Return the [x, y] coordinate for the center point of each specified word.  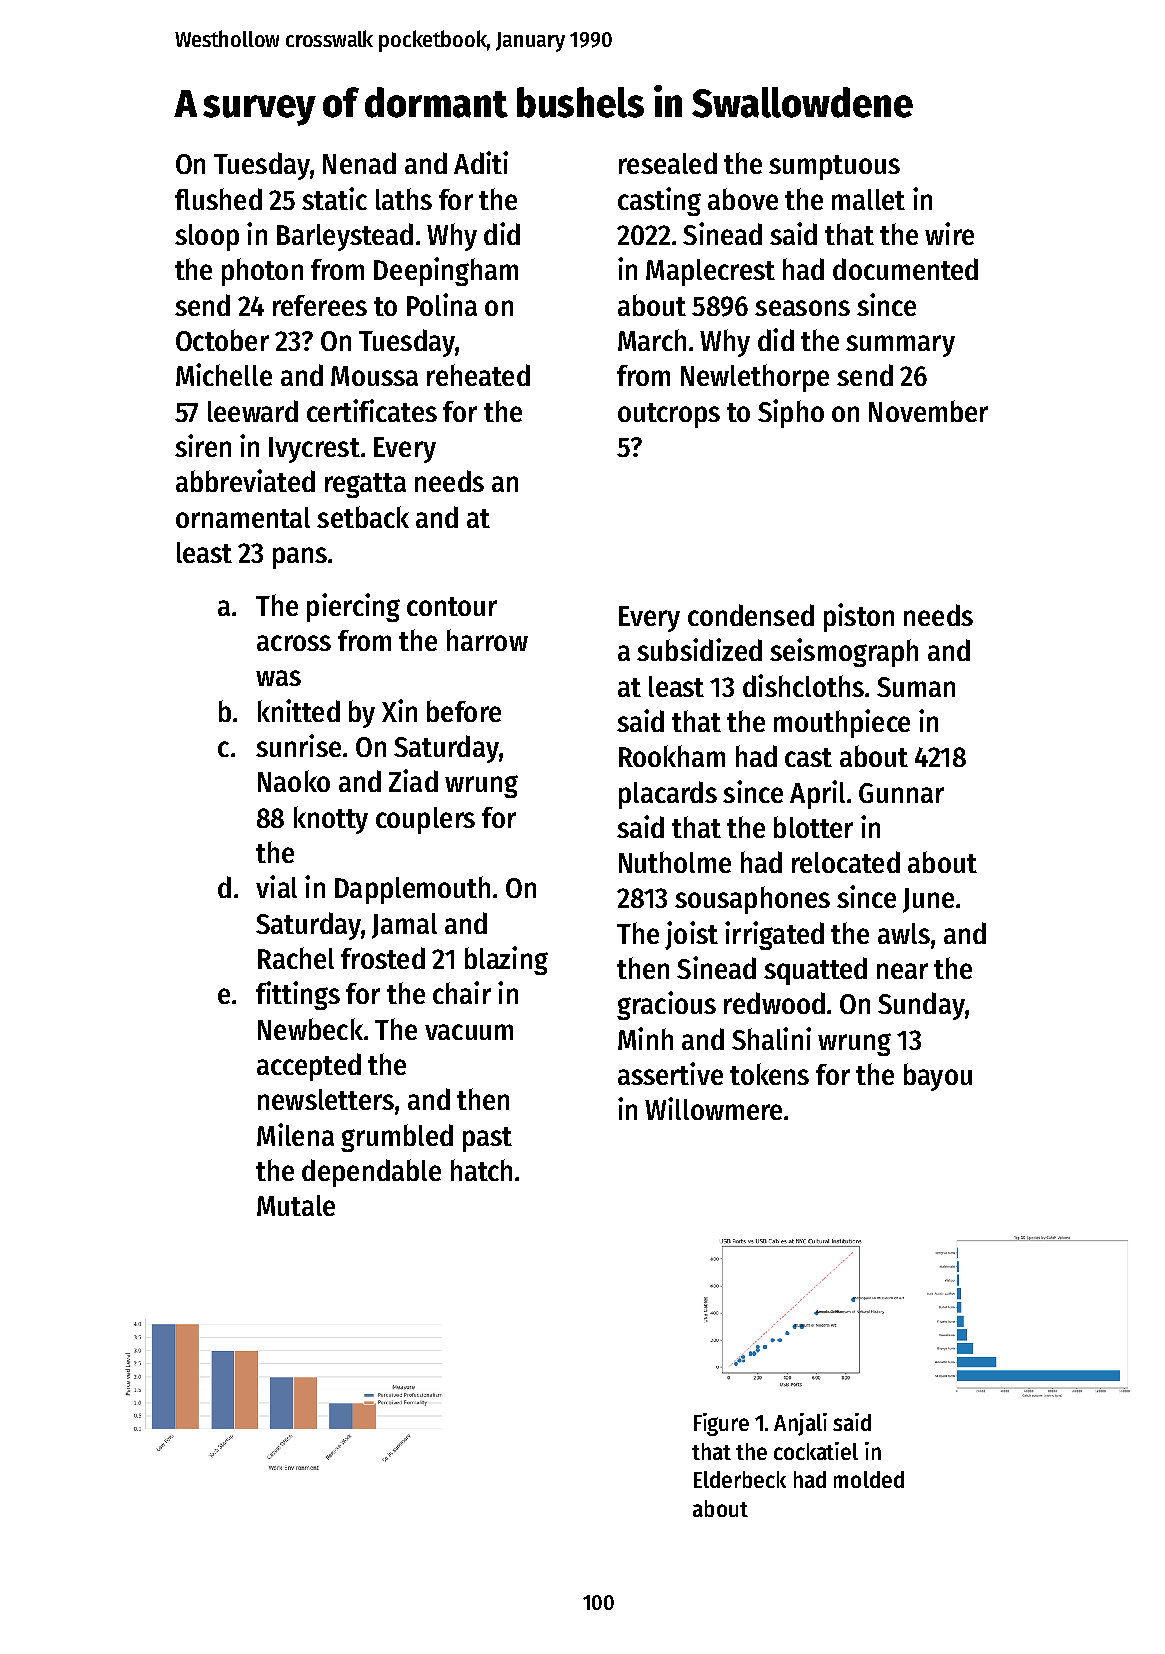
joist [691, 935]
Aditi [481, 162]
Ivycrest [314, 450]
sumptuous [834, 167]
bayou [938, 1077]
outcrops [669, 415]
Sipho [791, 413]
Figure [721, 1424]
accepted [309, 1067]
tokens [769, 1074]
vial [276, 886]
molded [869, 1479]
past [487, 1139]
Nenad [359, 163]
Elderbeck [740, 1479]
